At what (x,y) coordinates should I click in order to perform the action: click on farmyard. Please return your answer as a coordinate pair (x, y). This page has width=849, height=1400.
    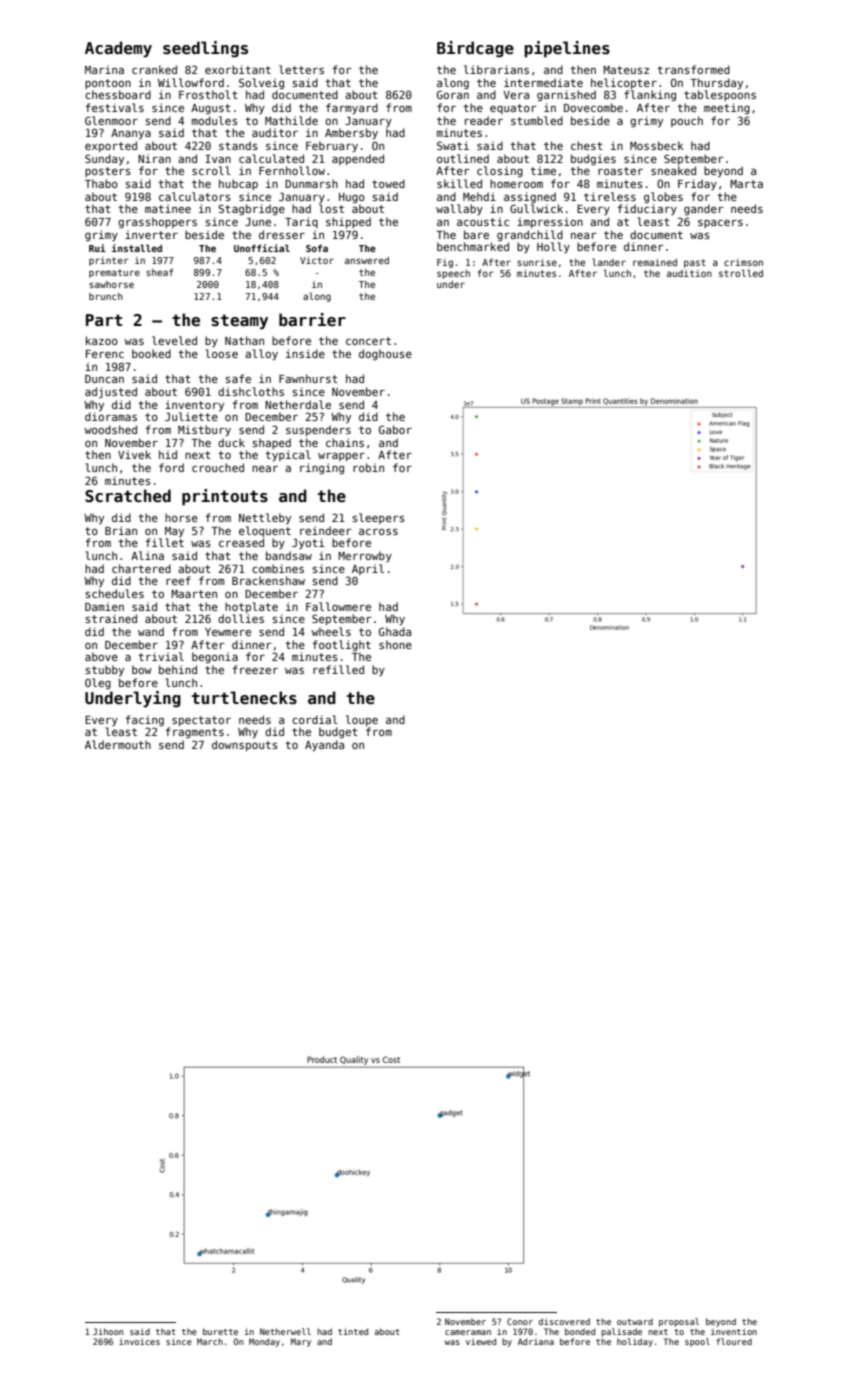
    Looking at the image, I should click on (352, 108).
